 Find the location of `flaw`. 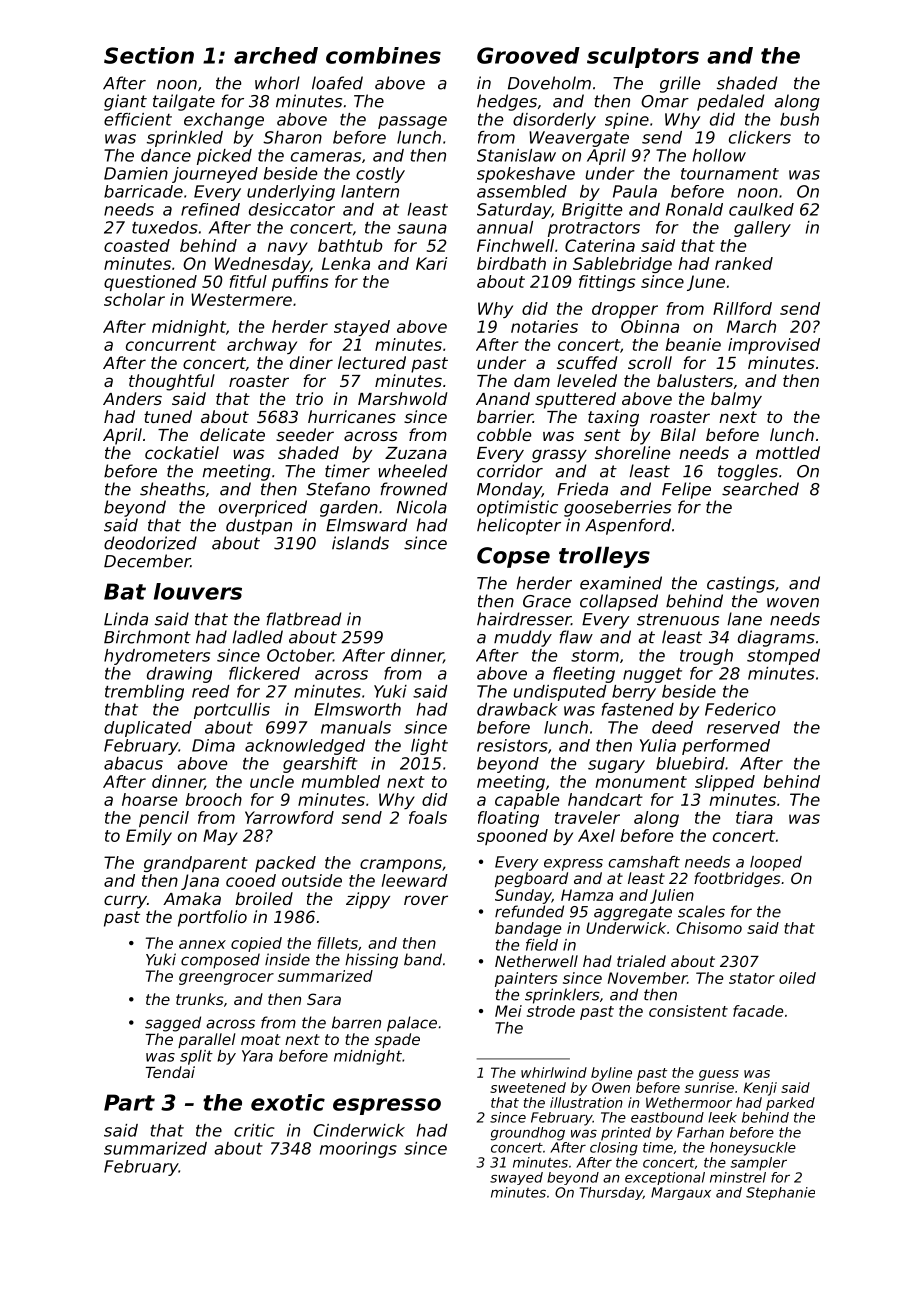

flaw is located at coordinates (576, 637).
